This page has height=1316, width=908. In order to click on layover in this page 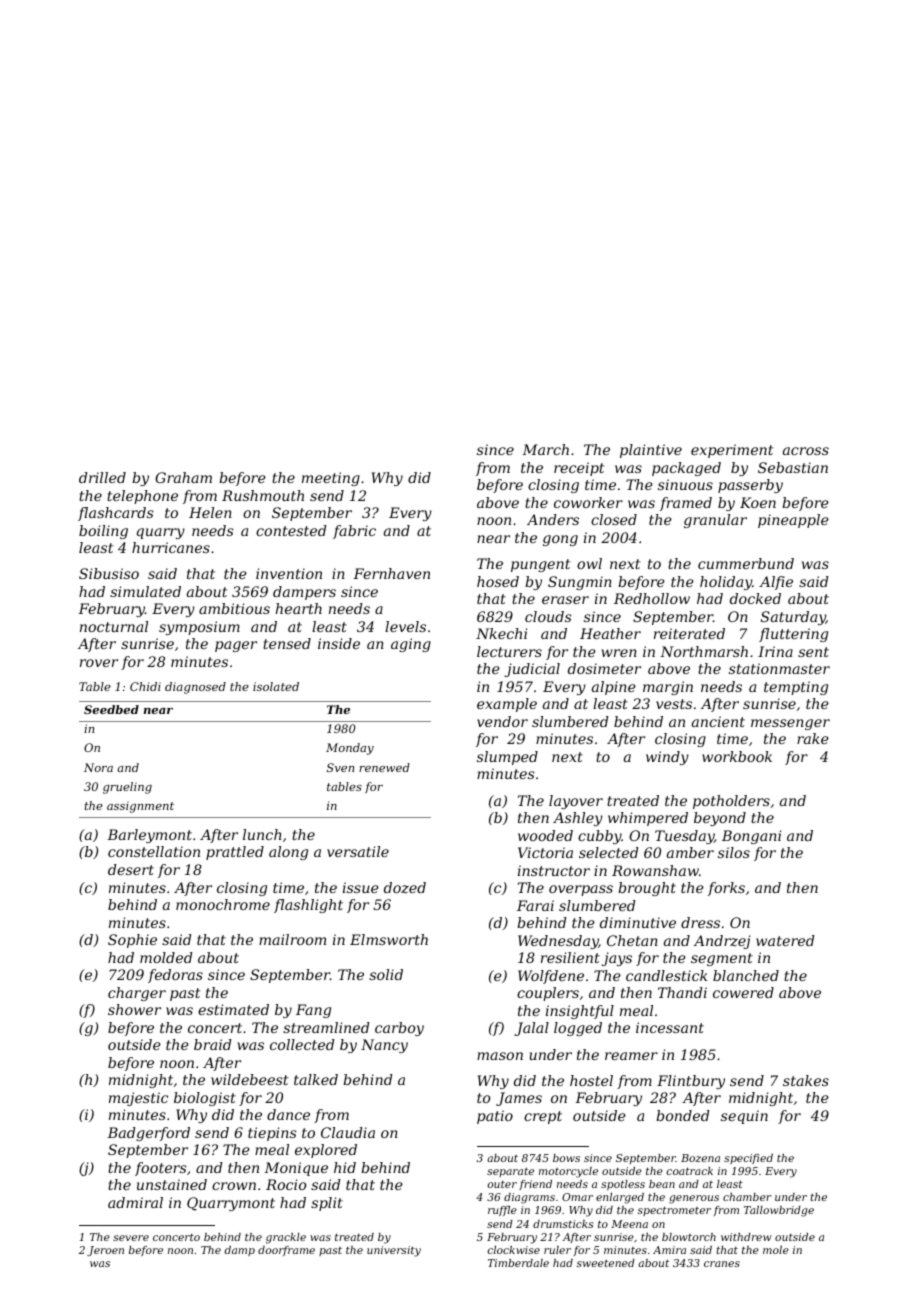, I will do `click(576, 802)`.
